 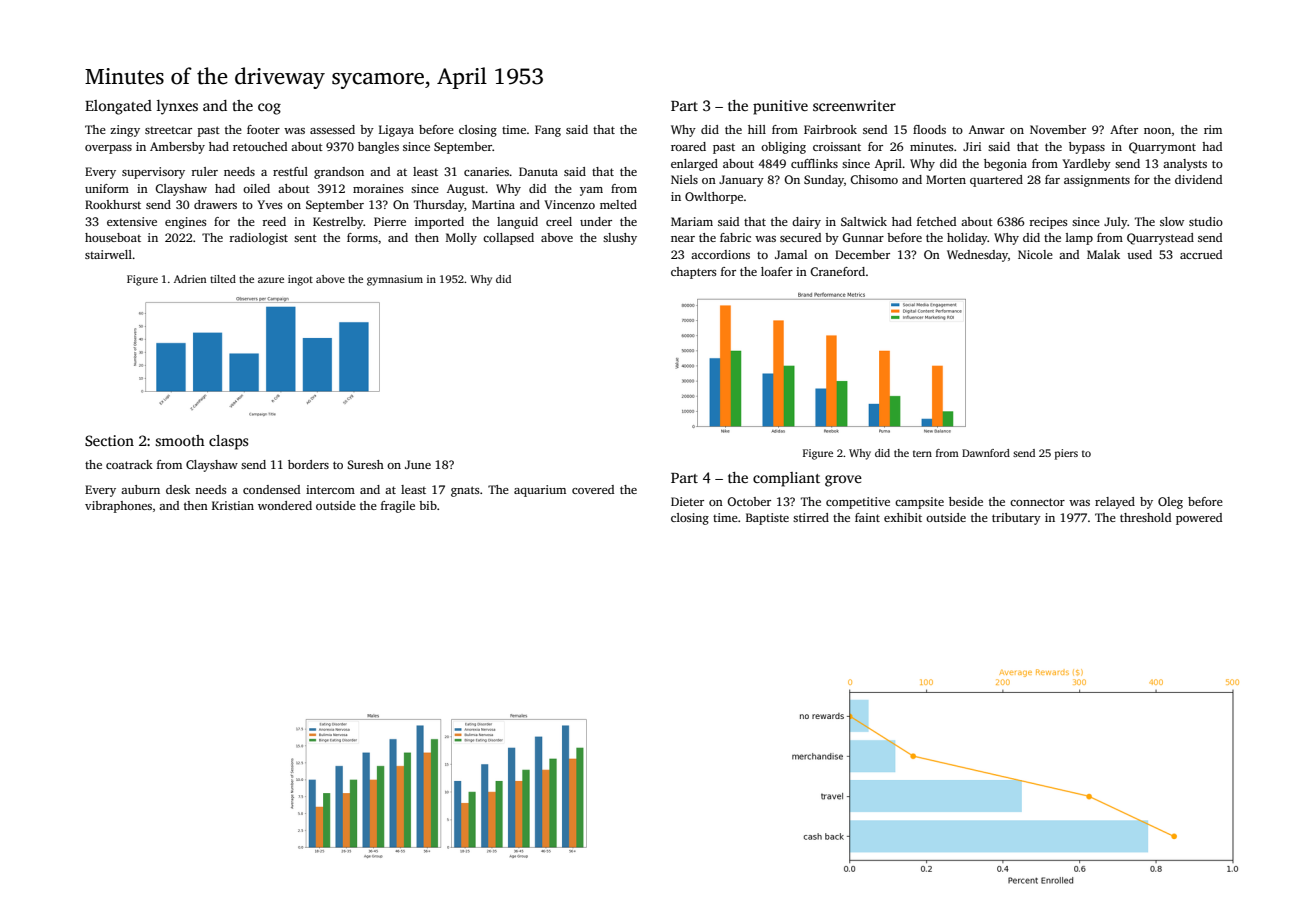 I want to click on cog, so click(x=269, y=109).
